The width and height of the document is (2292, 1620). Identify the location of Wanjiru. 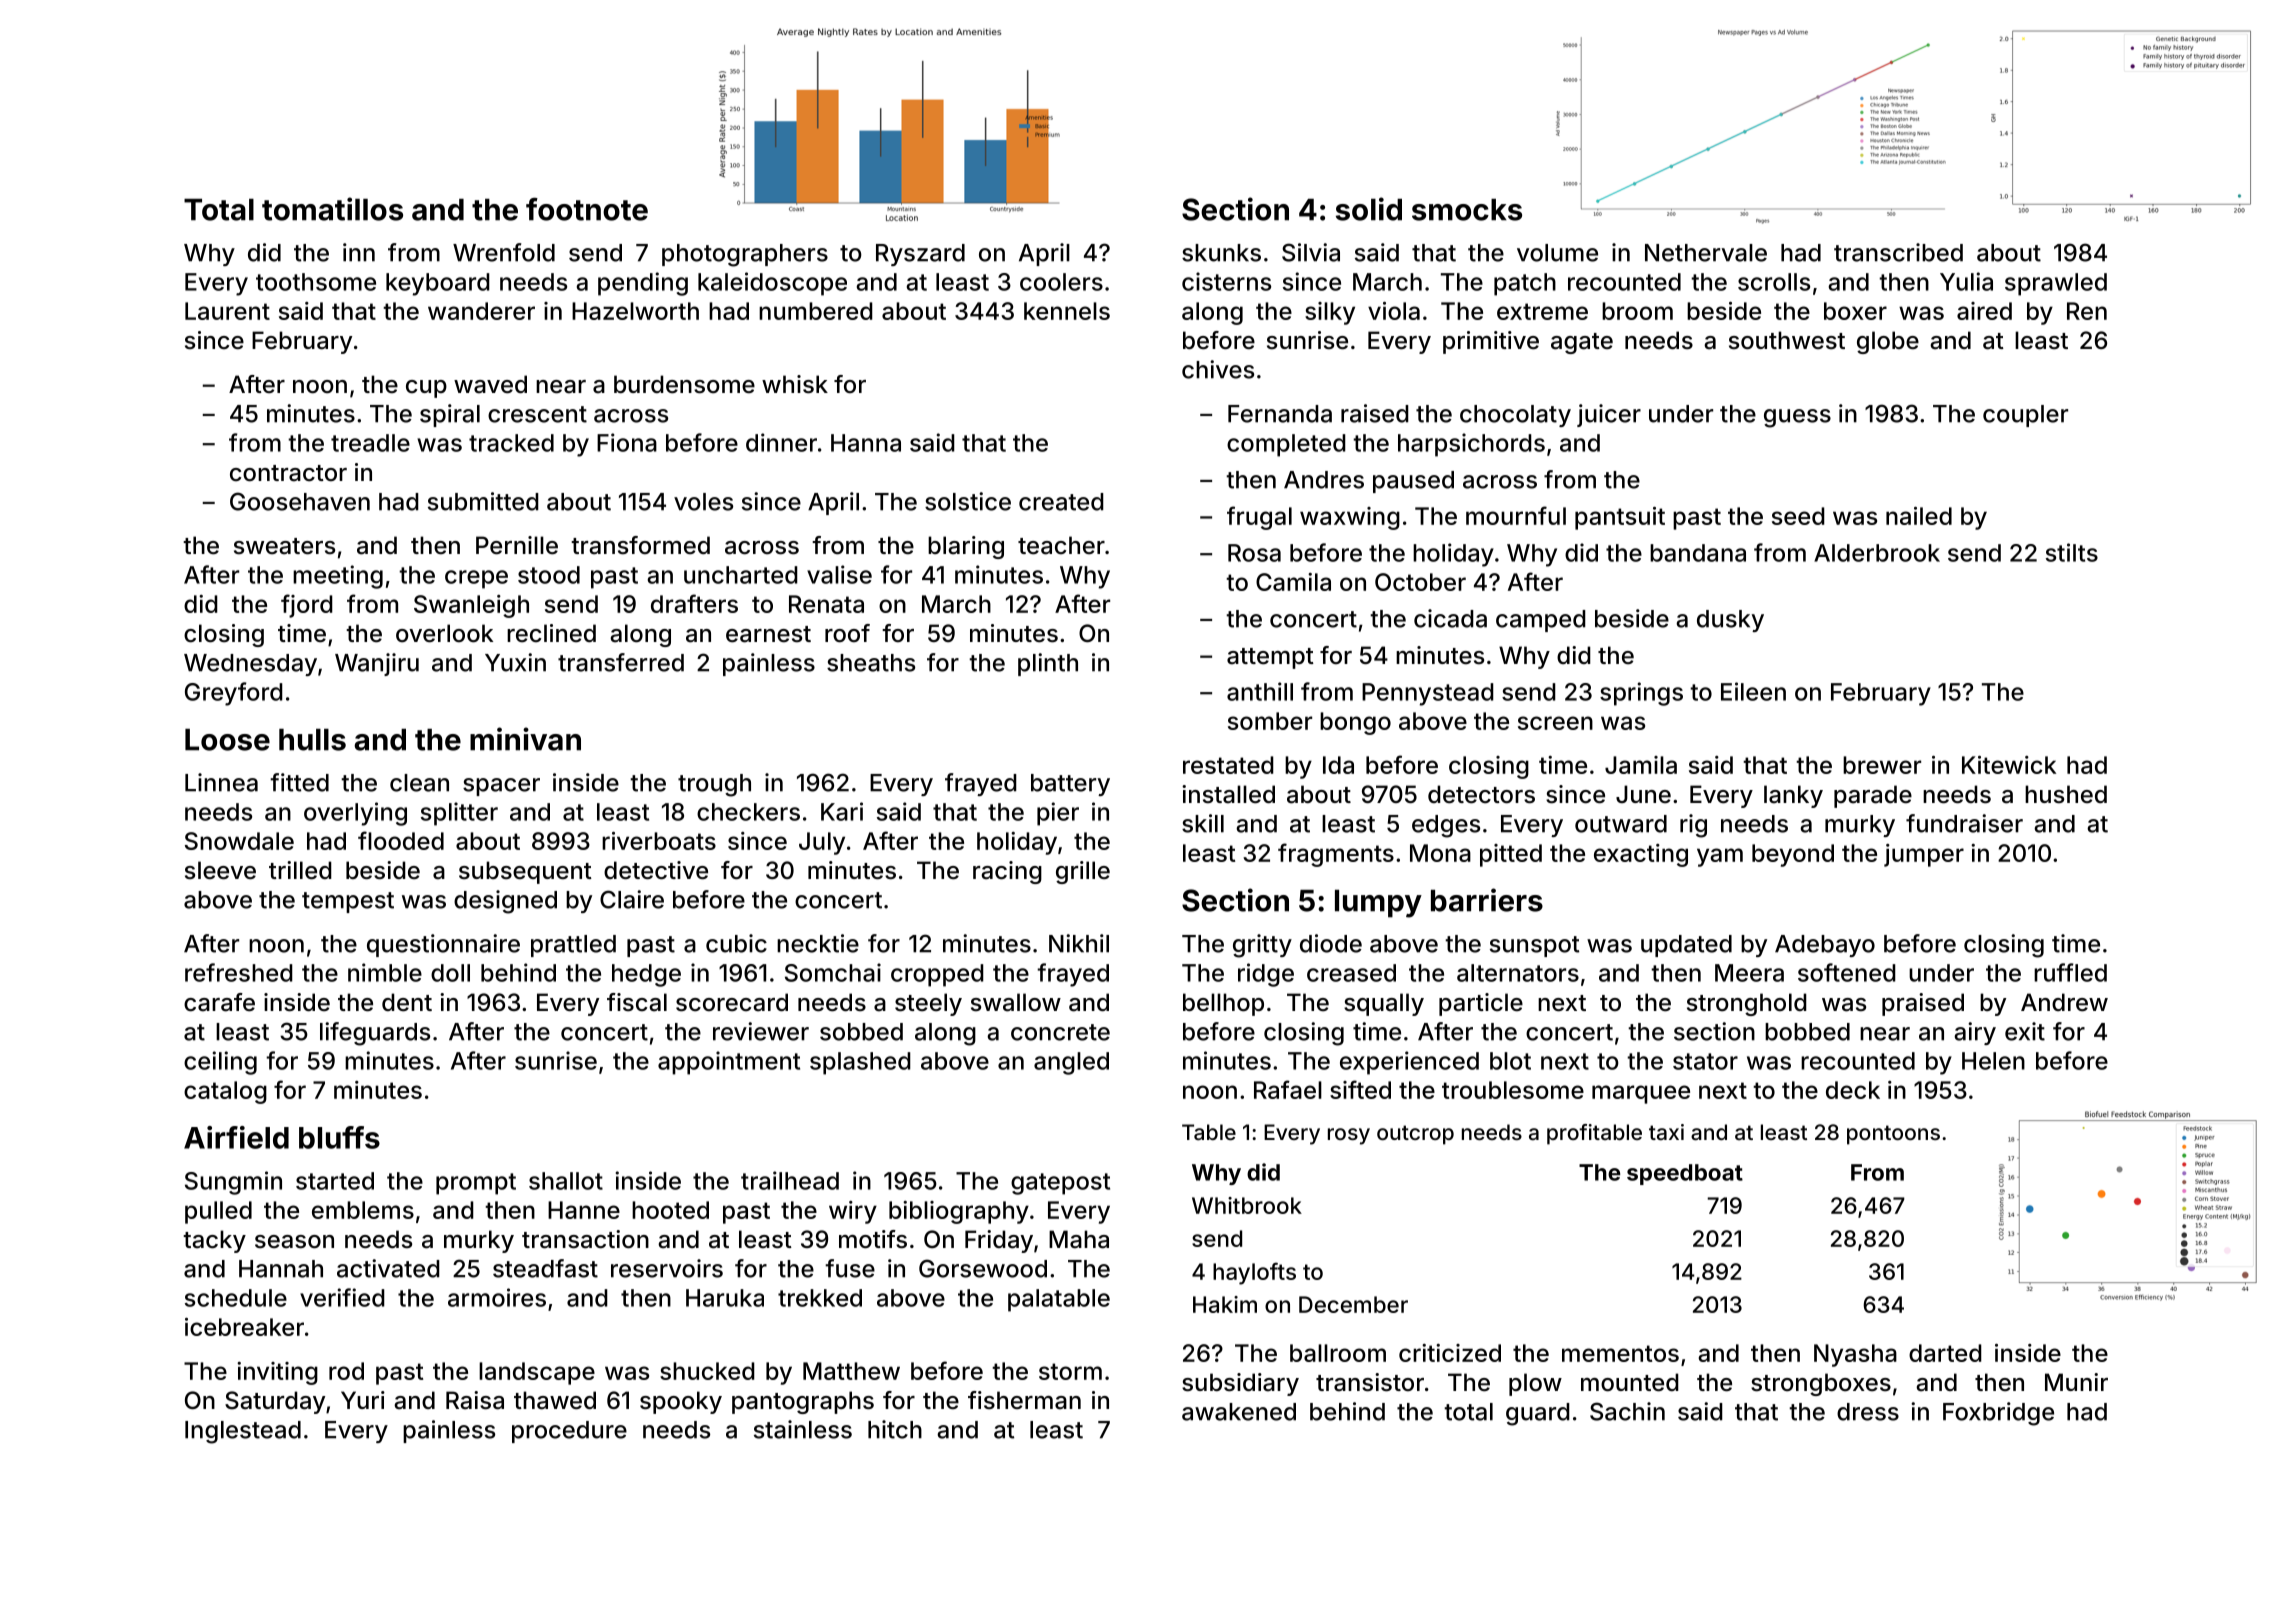
(377, 664).
